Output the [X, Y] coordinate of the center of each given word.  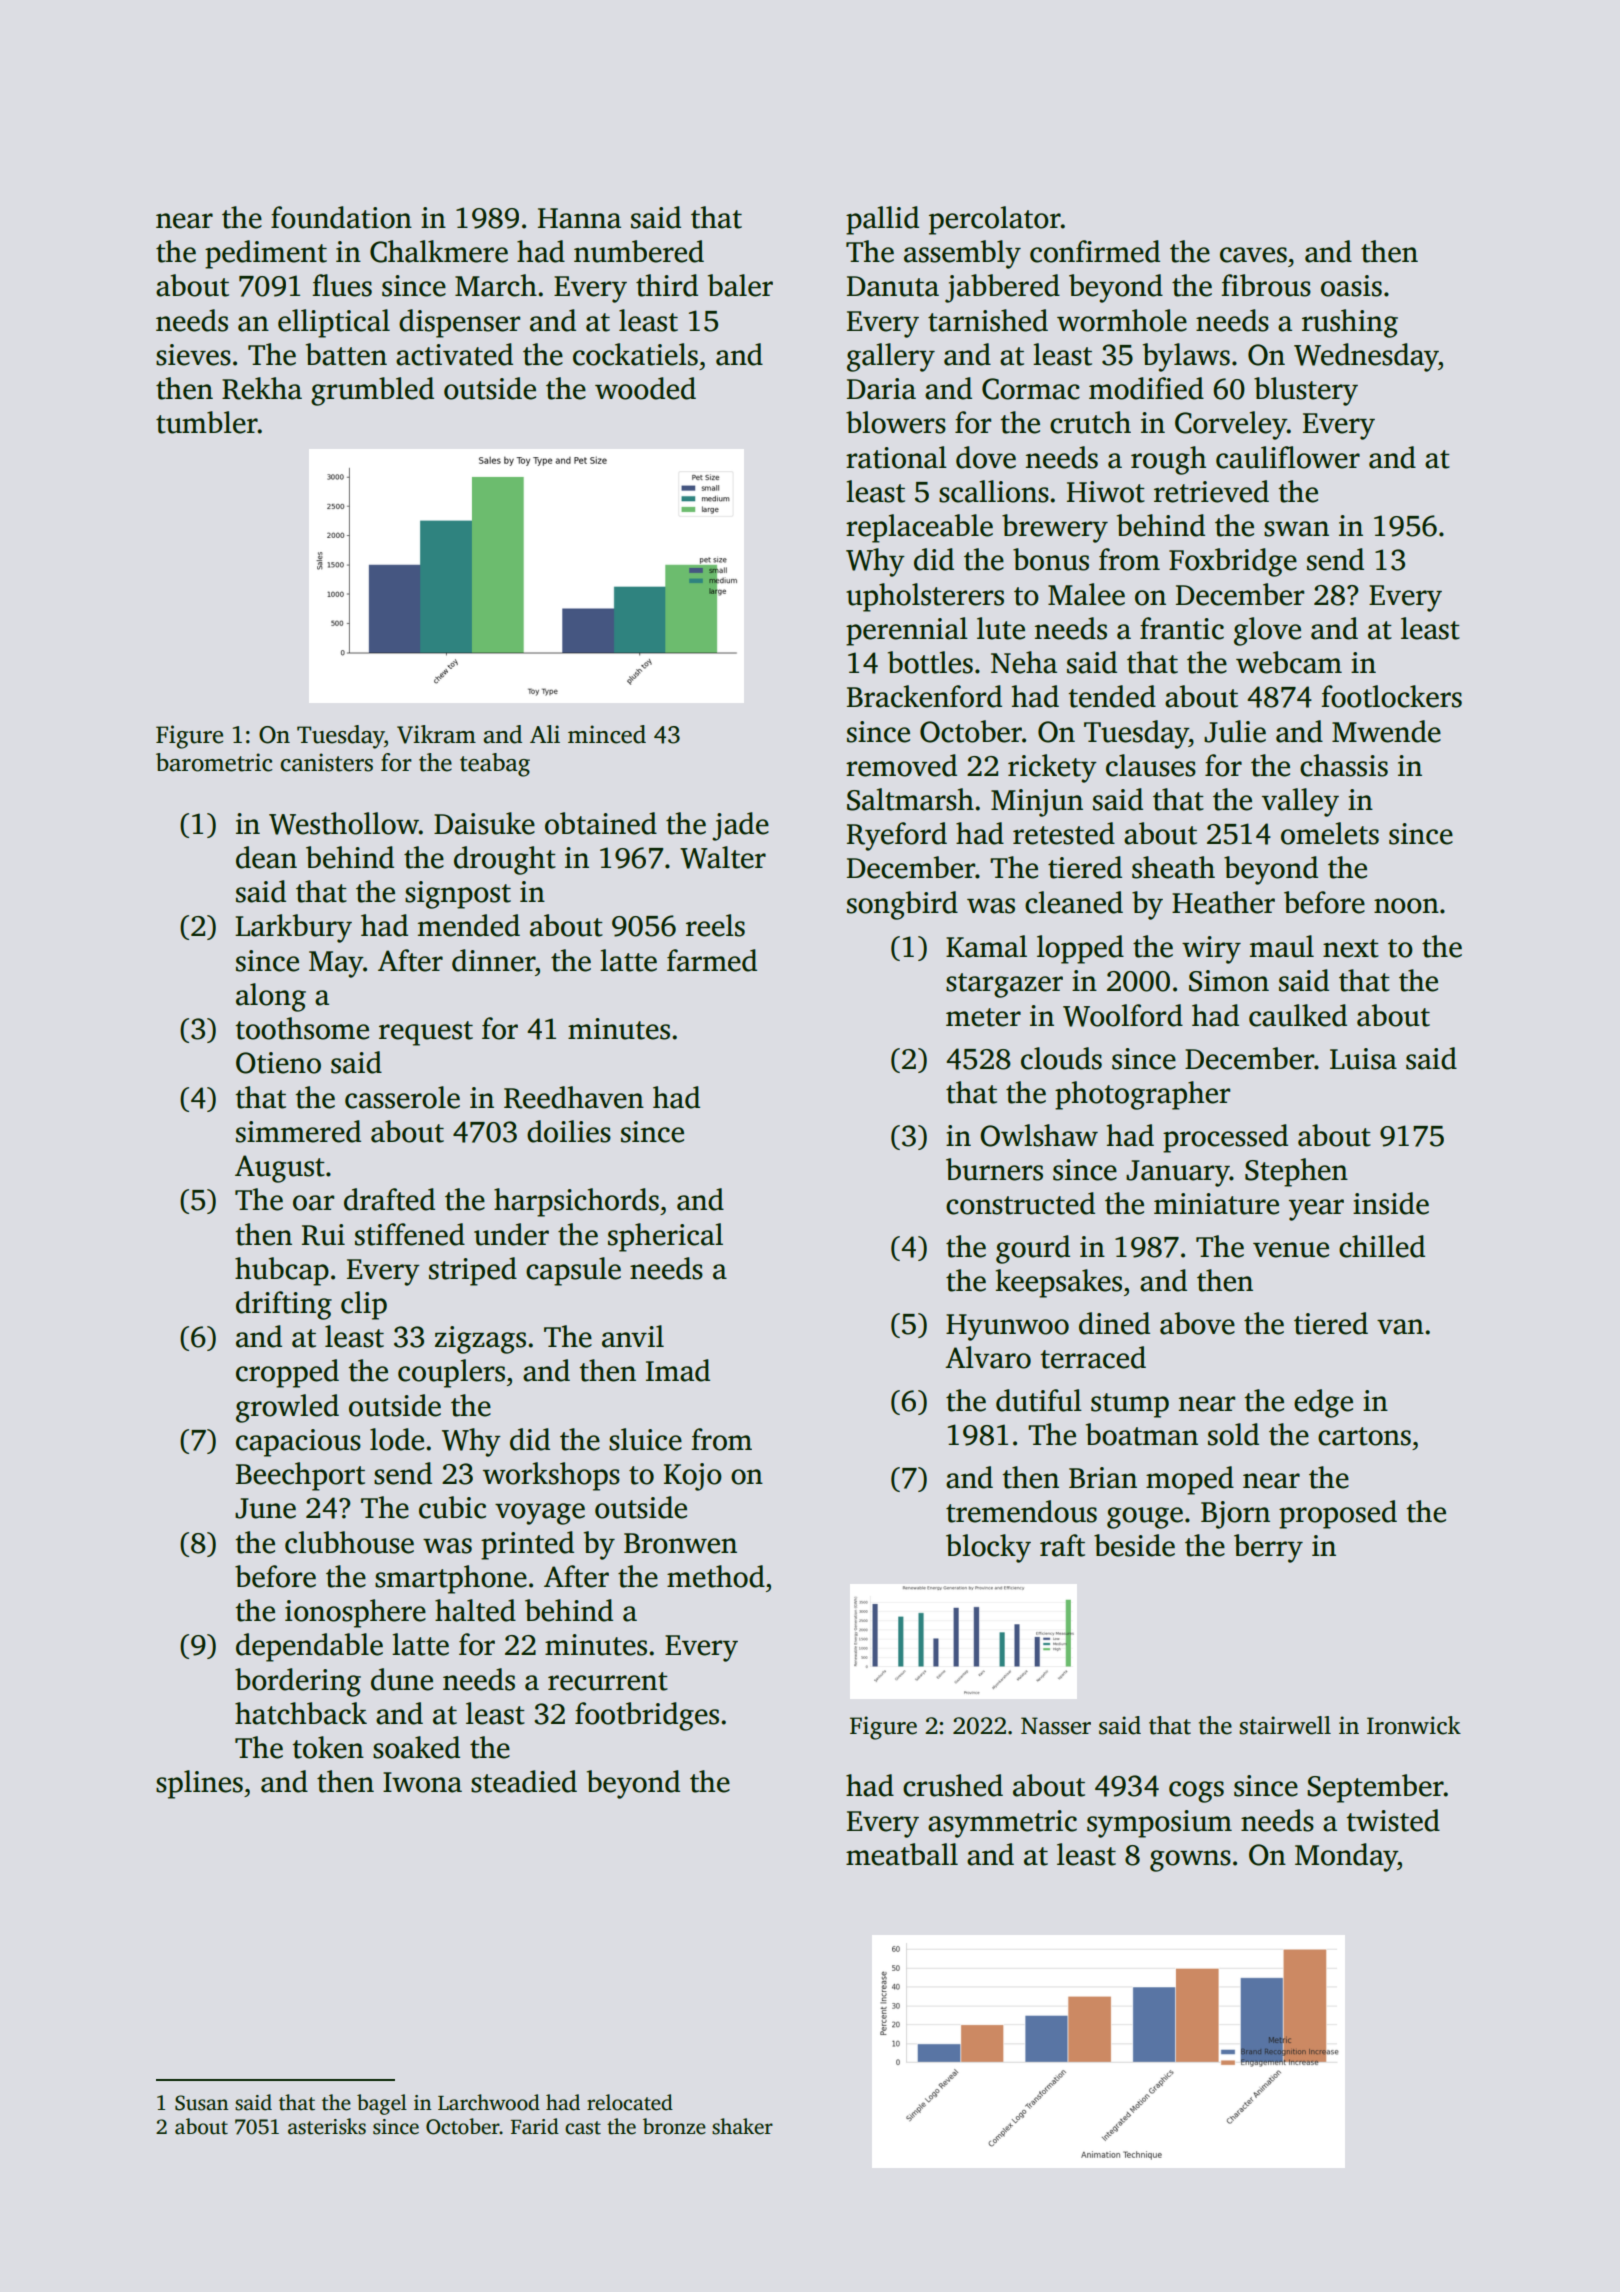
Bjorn [1235, 1515]
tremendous [1021, 1511]
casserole [402, 1097]
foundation [341, 217]
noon [1406, 906]
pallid [882, 220]
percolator [995, 220]
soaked [416, 1747]
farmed [712, 960]
